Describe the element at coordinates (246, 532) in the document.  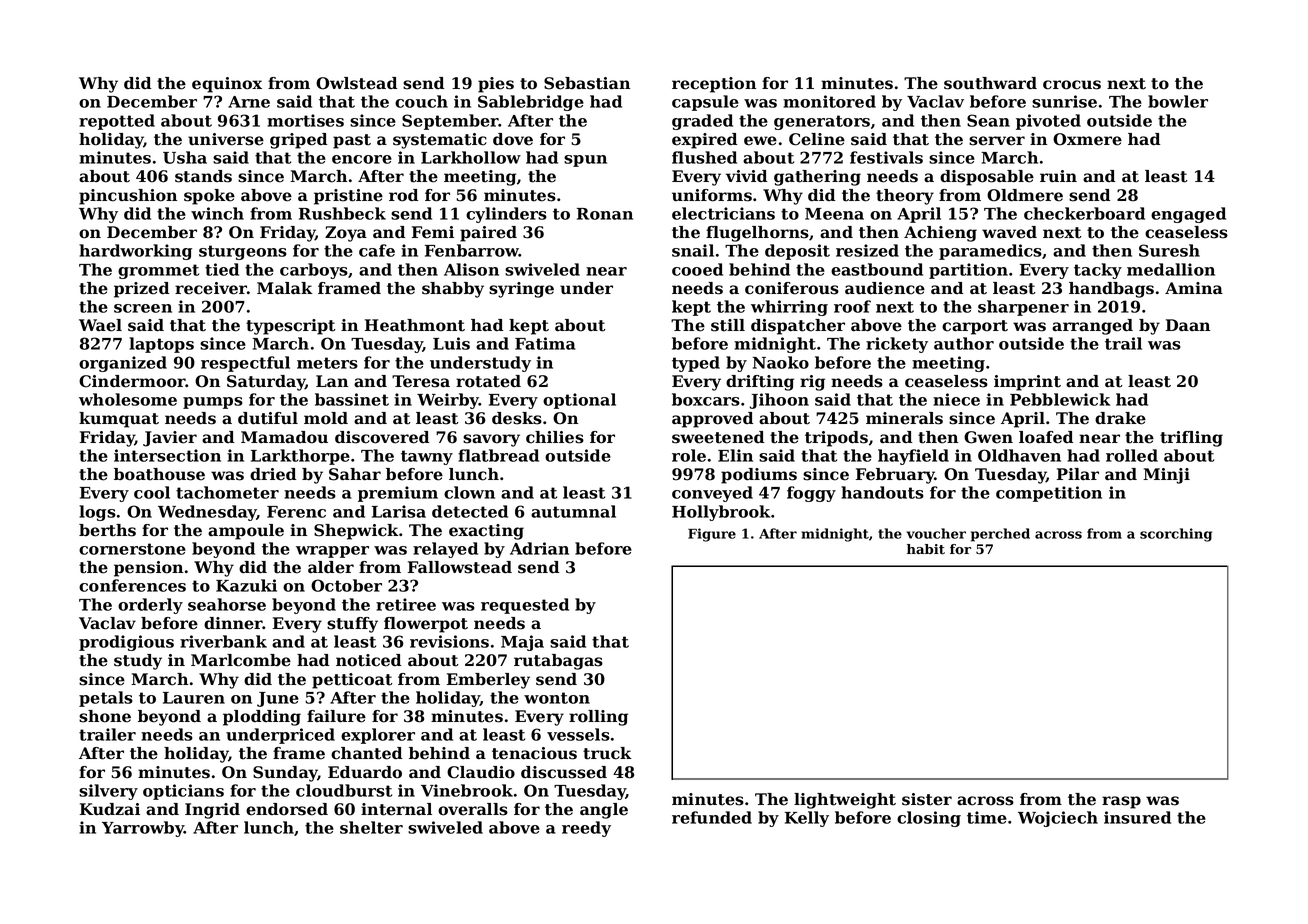
I see `ampoule` at that location.
